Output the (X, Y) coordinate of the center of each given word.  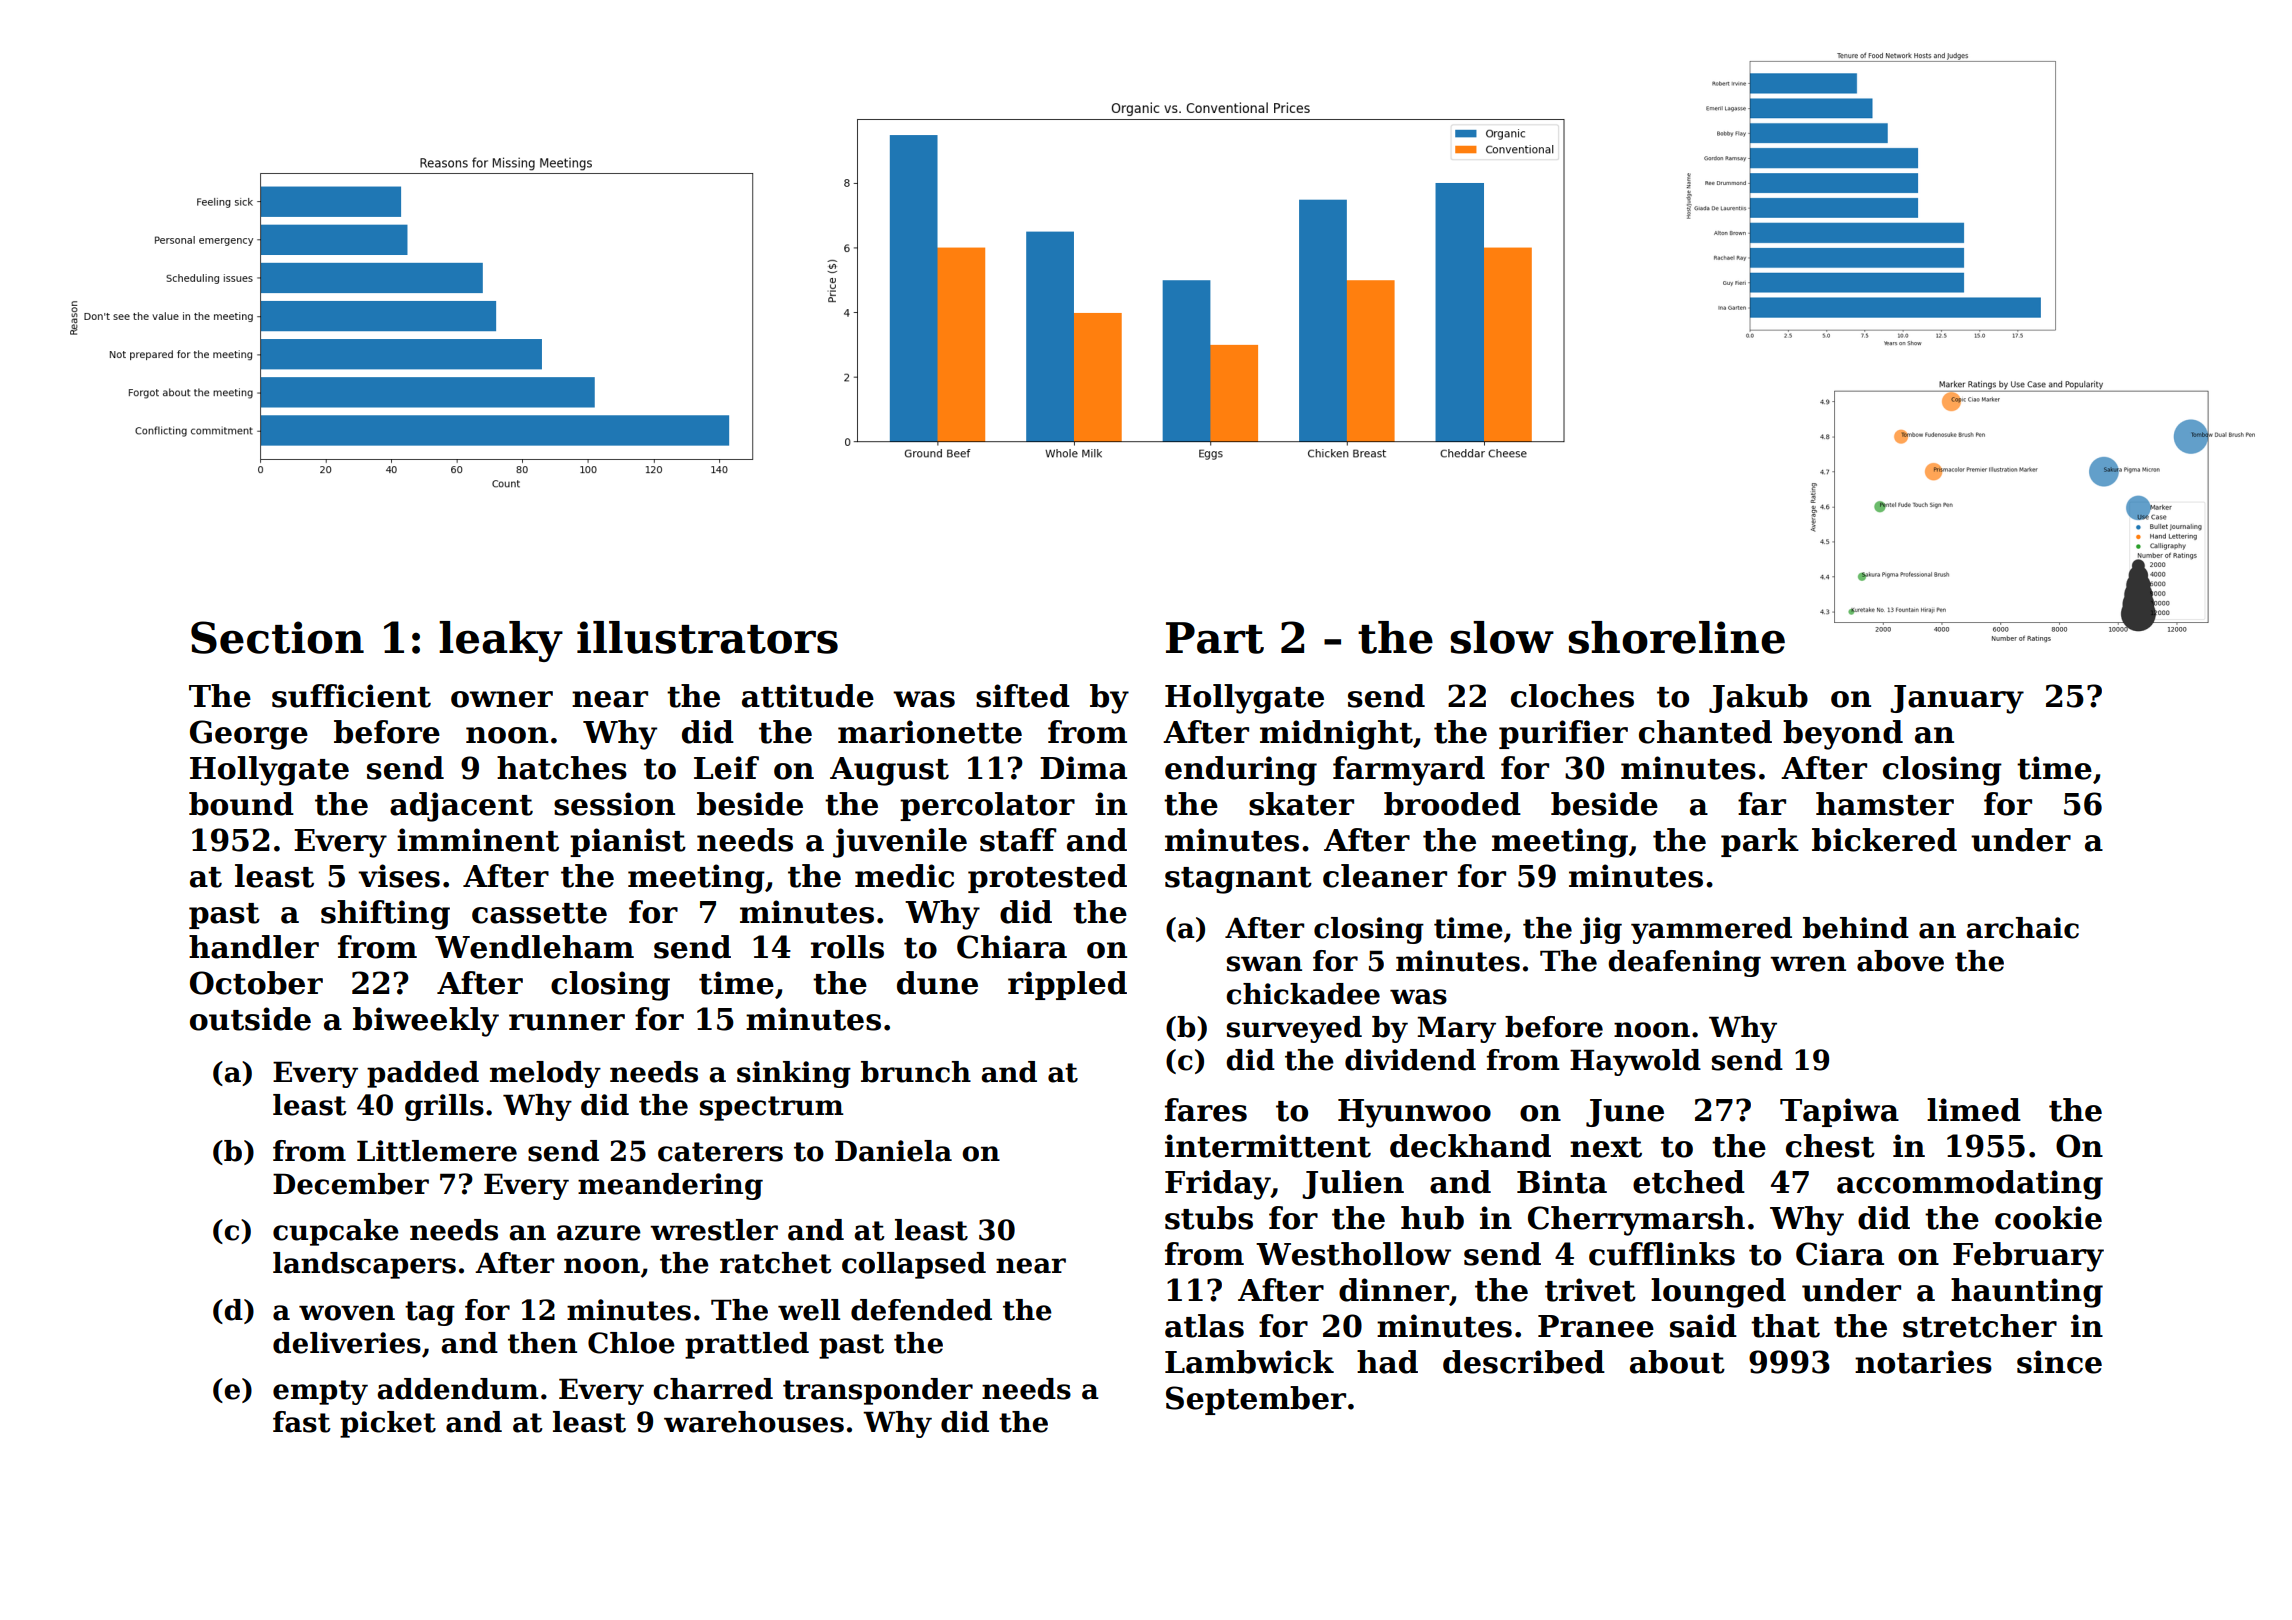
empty (320, 1392)
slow (1502, 637)
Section (277, 637)
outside (250, 1019)
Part (1215, 638)
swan (1264, 964)
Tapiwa (1839, 1112)
